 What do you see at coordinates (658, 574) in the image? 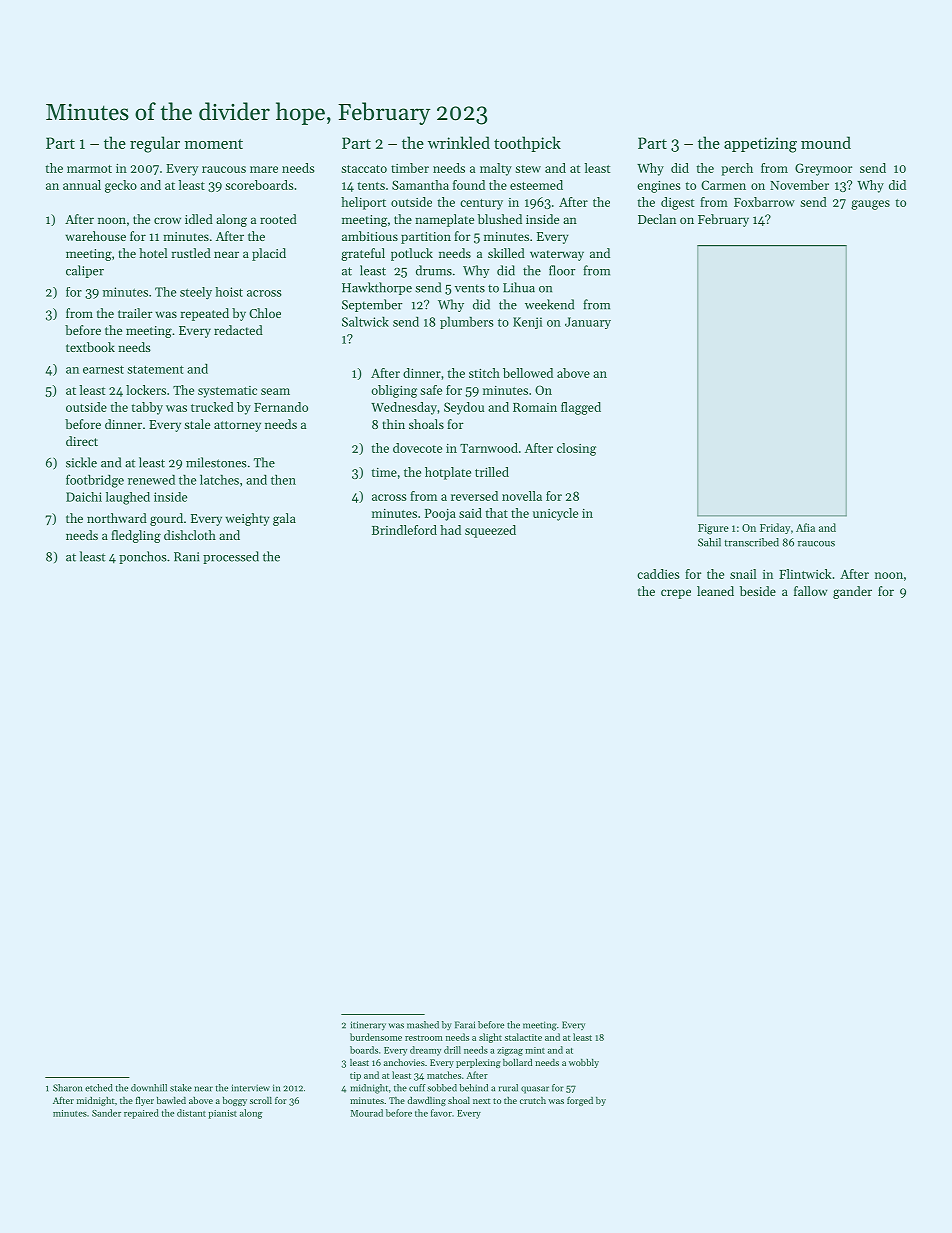
I see `caddies` at bounding box center [658, 574].
